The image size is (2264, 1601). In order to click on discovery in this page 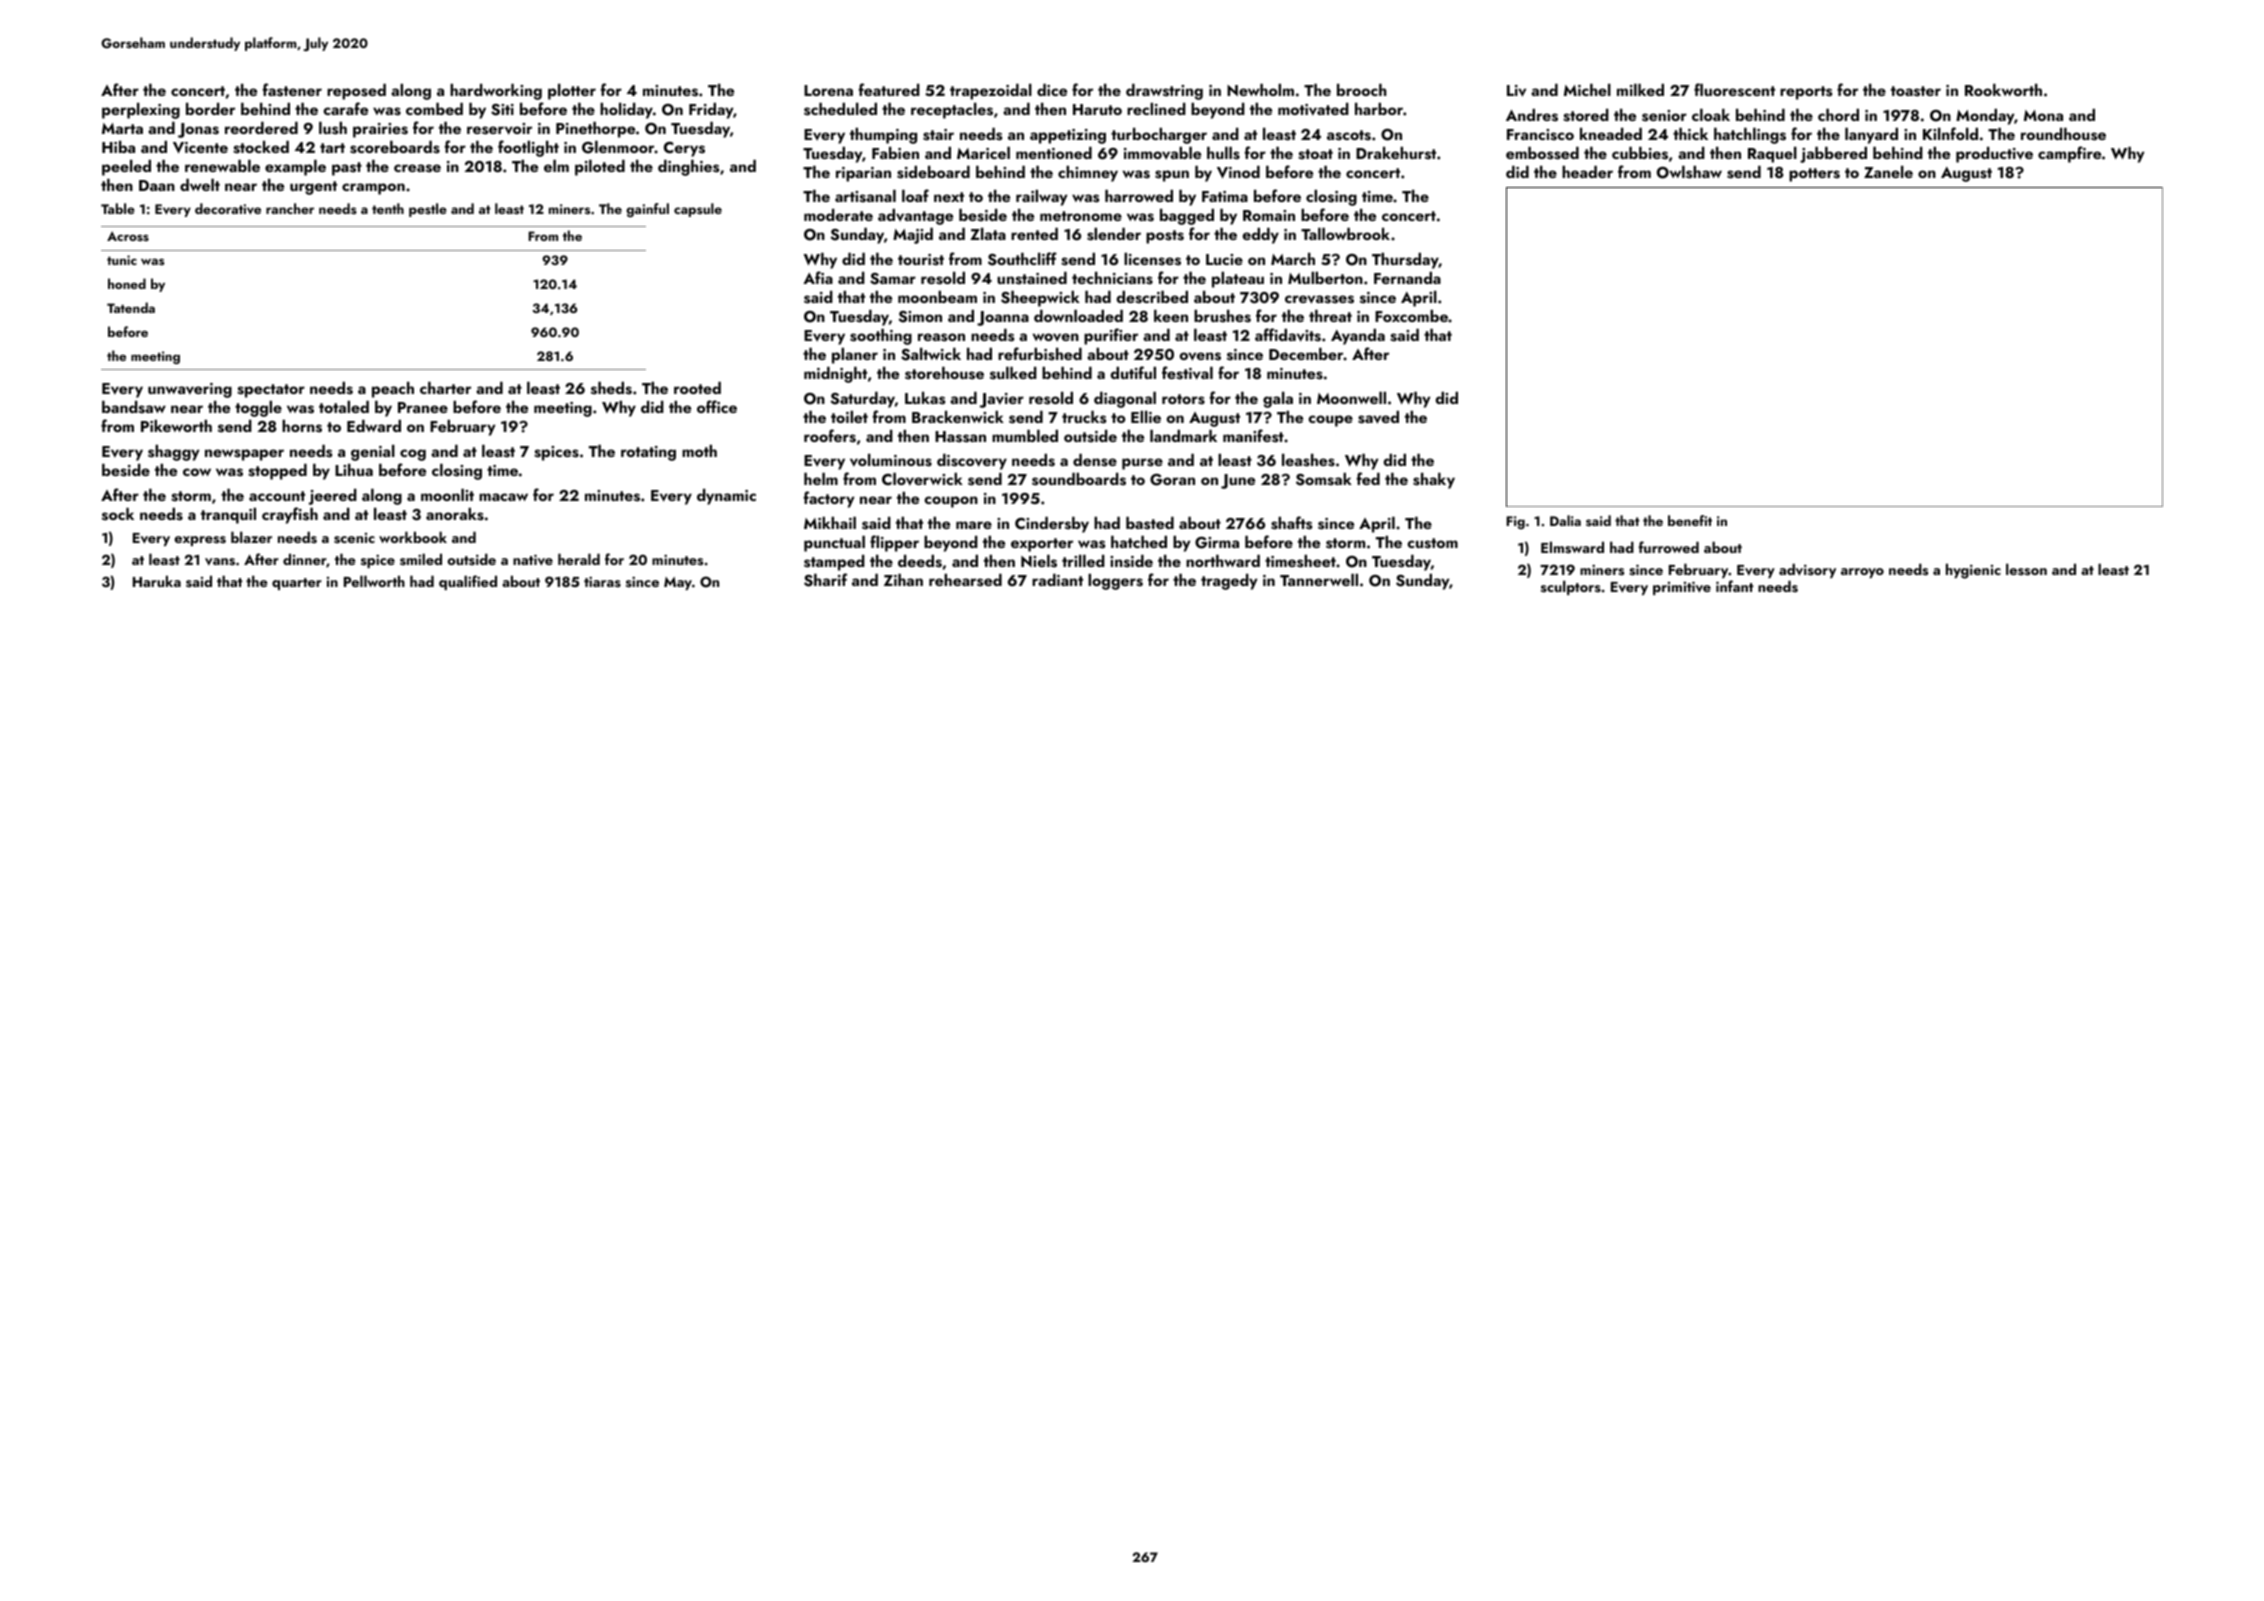, I will do `click(972, 462)`.
